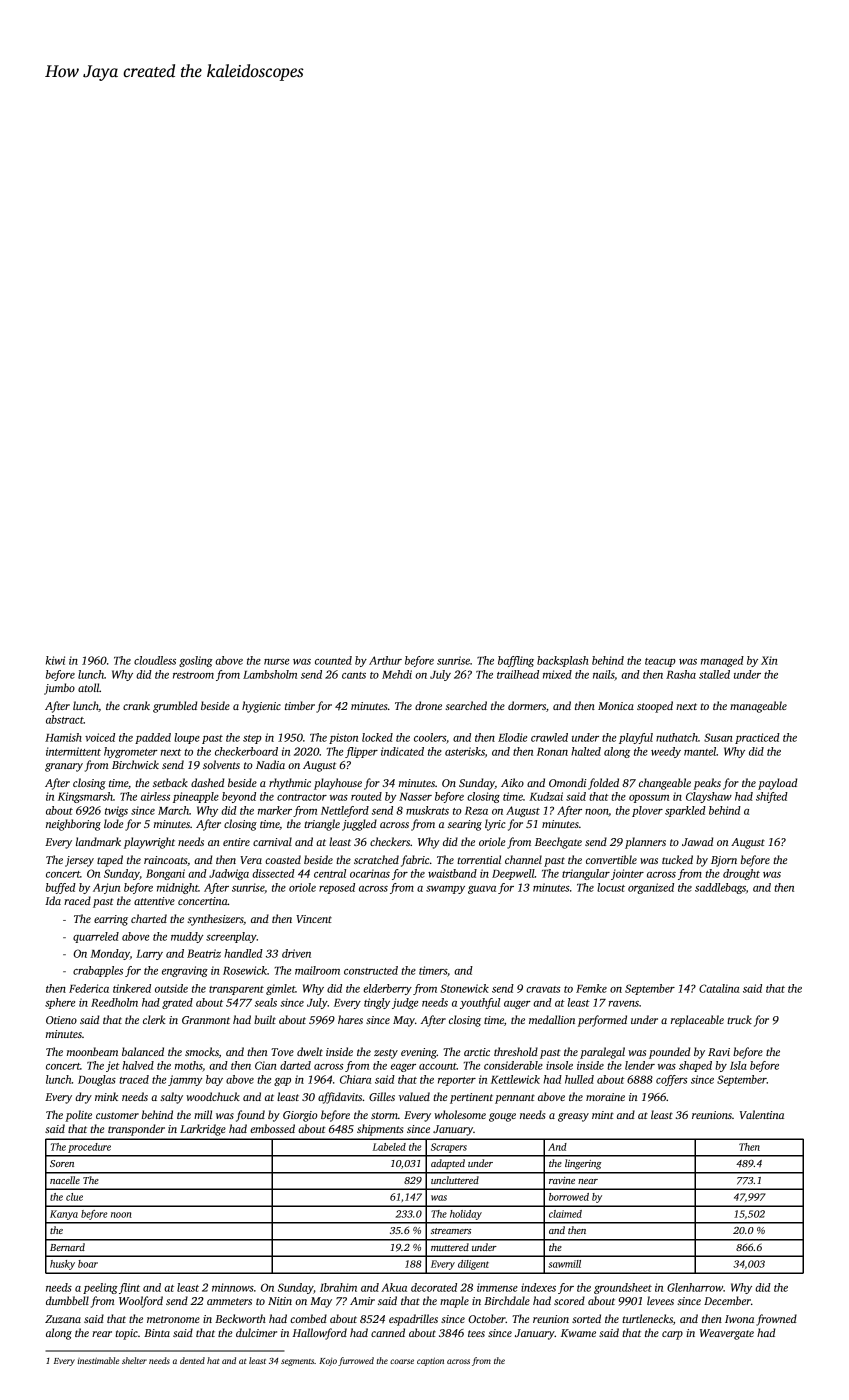 Image resolution: width=849 pixels, height=1400 pixels. What do you see at coordinates (515, 1079) in the document?
I see `Kettlewick` at bounding box center [515, 1079].
